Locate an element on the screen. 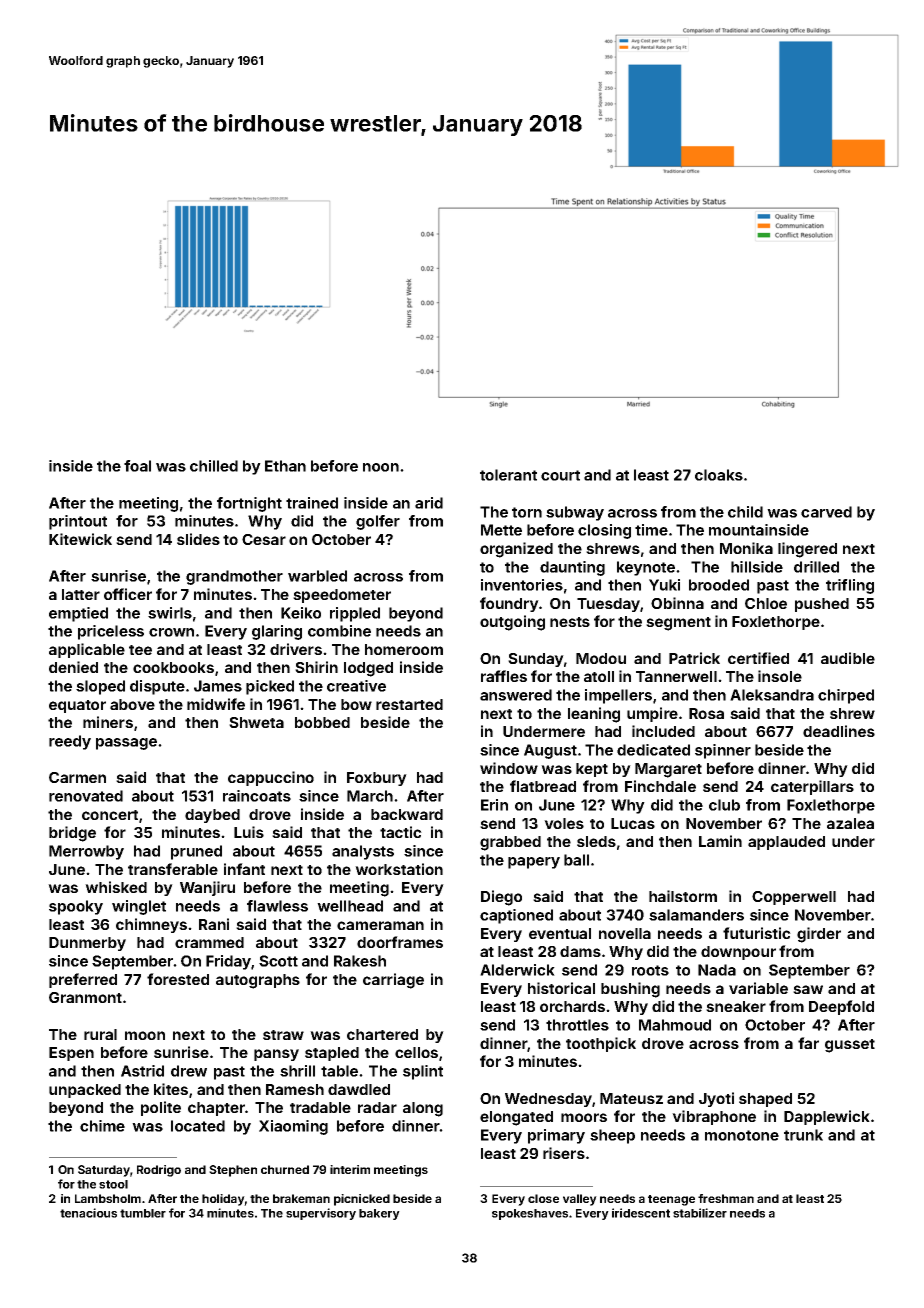 The height and width of the screenshot is (1308, 924). chirped is located at coordinates (846, 696).
